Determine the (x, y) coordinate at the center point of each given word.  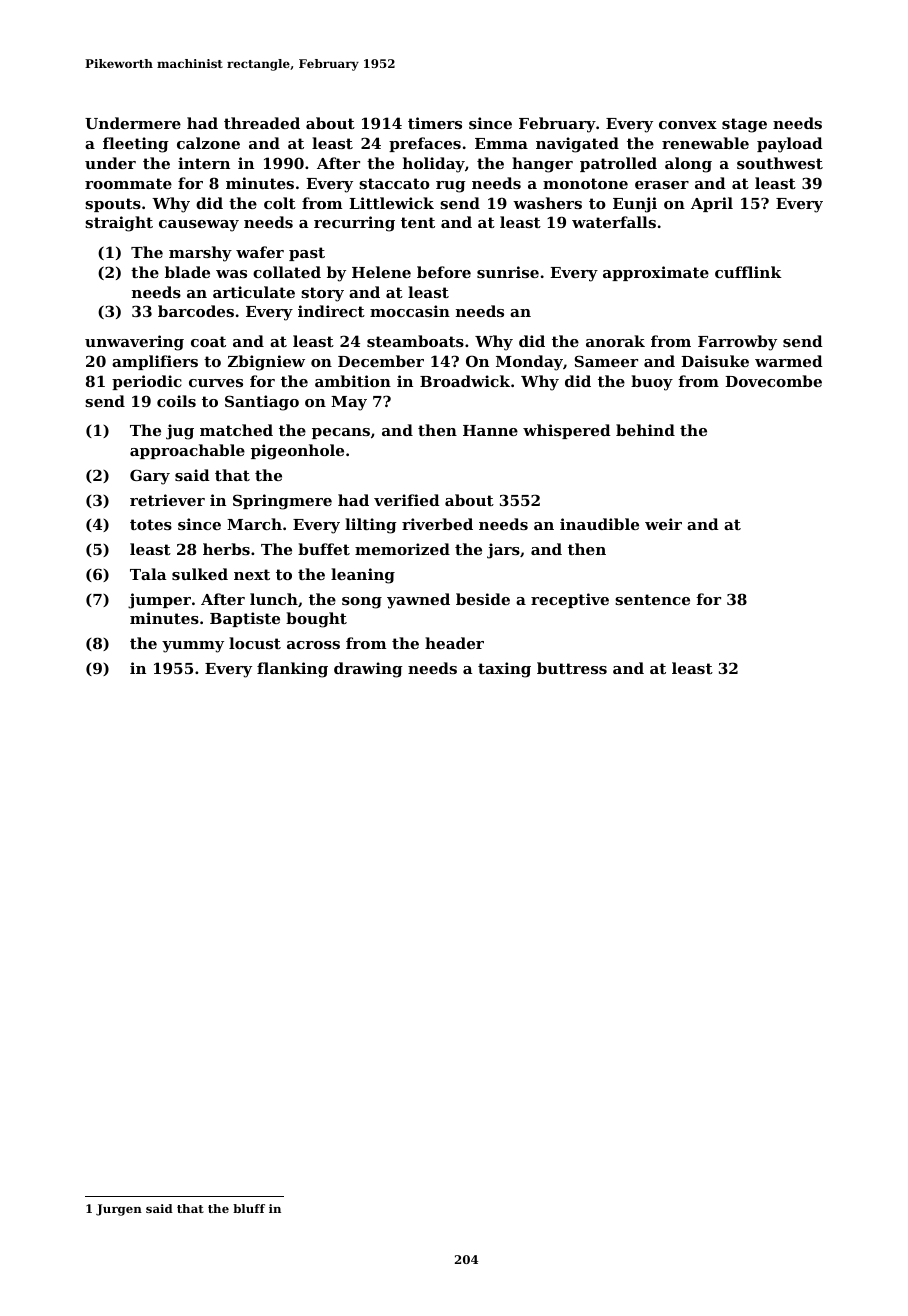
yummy (193, 647)
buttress (572, 668)
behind (645, 430)
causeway (199, 226)
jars (503, 551)
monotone (585, 183)
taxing (504, 670)
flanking (292, 670)
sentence (652, 599)
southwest (780, 163)
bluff (249, 1208)
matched (236, 430)
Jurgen (119, 1210)
